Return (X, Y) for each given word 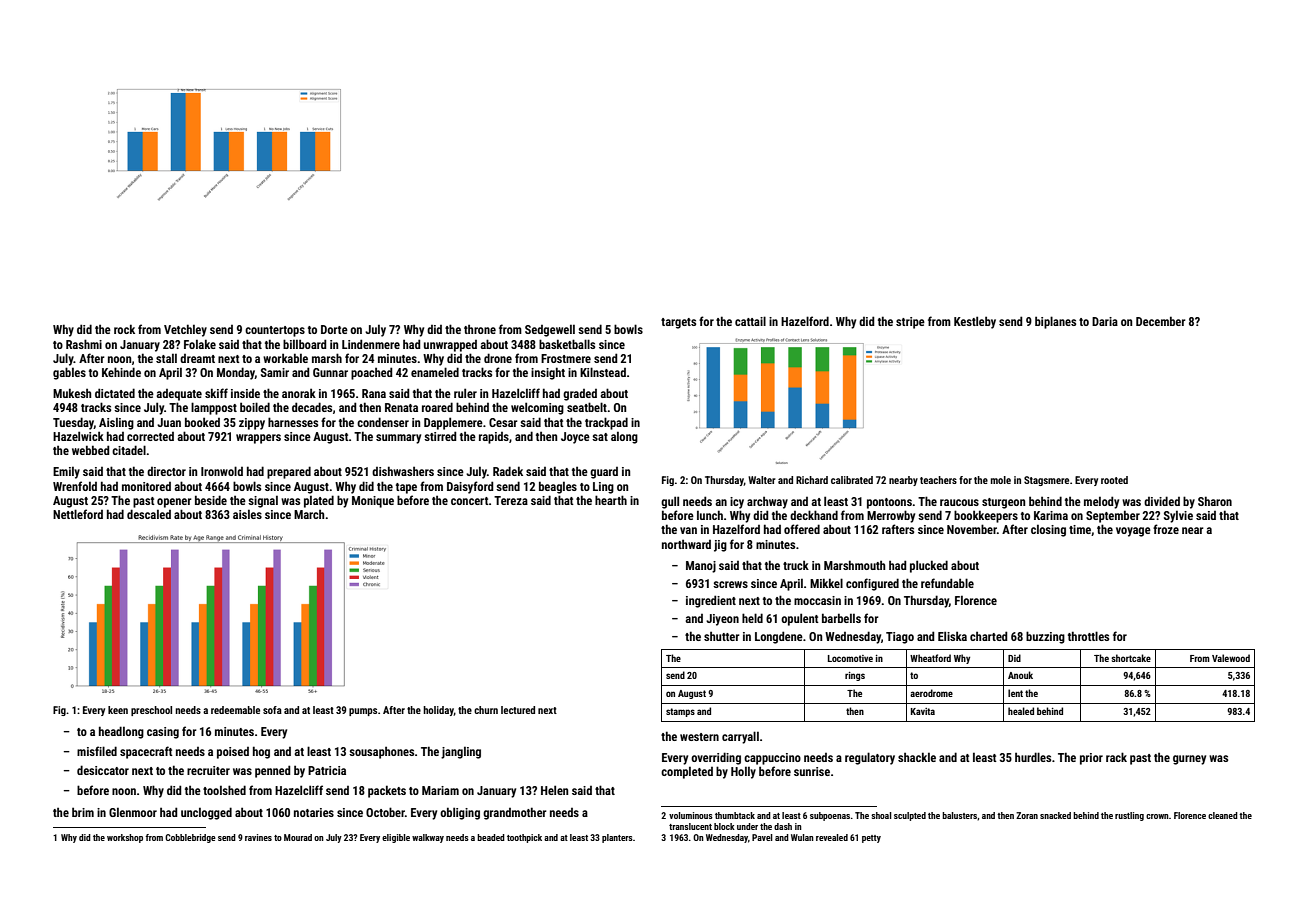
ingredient (711, 601)
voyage (1133, 532)
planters (617, 838)
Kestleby (975, 322)
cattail (750, 321)
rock (124, 329)
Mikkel (826, 583)
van (688, 530)
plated (319, 501)
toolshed (224, 790)
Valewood (1231, 658)
